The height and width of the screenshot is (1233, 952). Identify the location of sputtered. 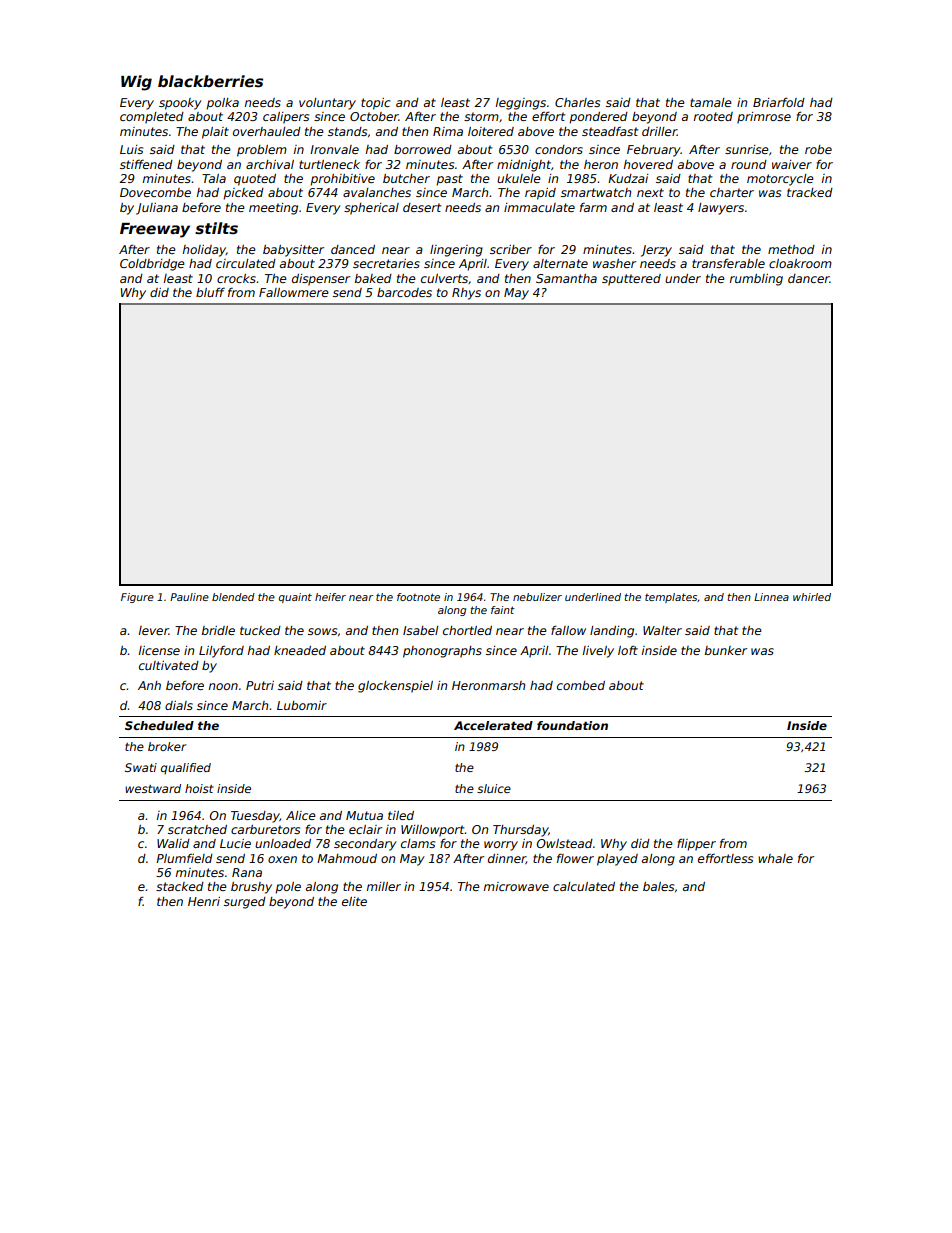
(631, 280).
